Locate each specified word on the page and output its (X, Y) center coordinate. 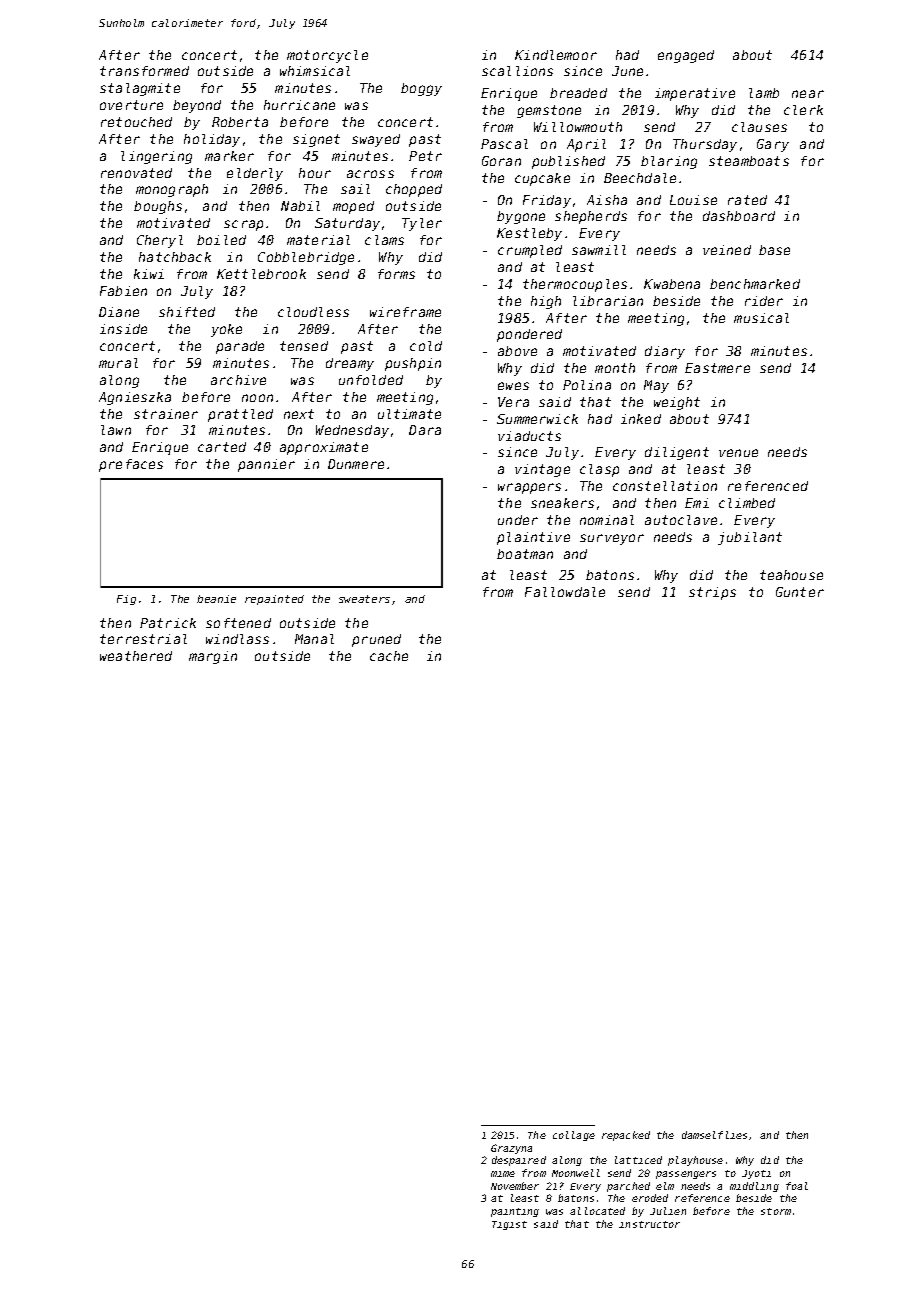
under (518, 520)
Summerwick (537, 419)
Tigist (509, 1225)
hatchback (175, 257)
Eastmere (717, 368)
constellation (665, 486)
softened (238, 623)
